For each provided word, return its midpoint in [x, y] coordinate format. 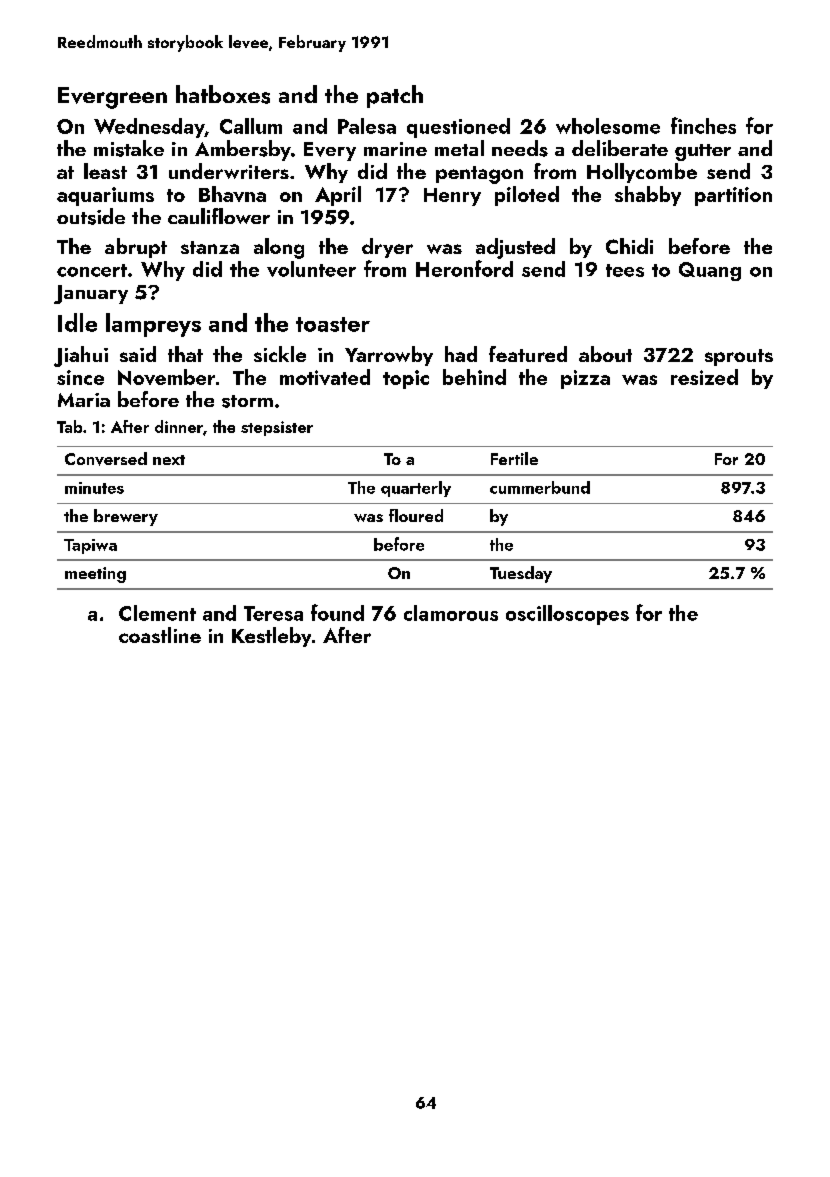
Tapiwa [90, 546]
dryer [387, 248]
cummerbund [540, 487]
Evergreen [112, 98]
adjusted [515, 248]
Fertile [514, 458]
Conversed [106, 459]
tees [625, 270]
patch [395, 96]
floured [416, 515]
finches [703, 125]
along [279, 248]
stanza [210, 247]
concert [92, 270]
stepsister [277, 428]
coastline [160, 635]
